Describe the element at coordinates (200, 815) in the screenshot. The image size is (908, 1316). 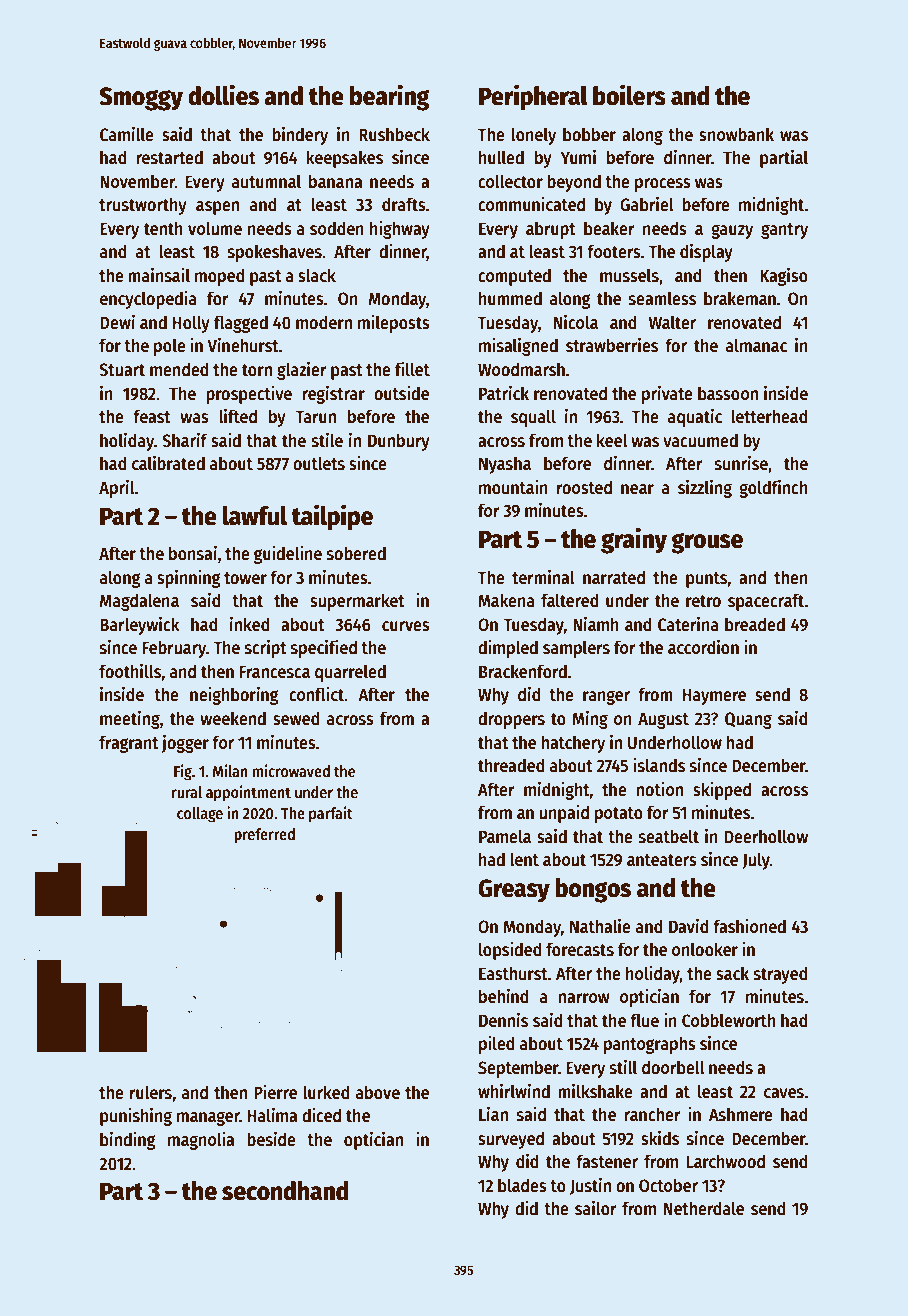
I see `collage` at that location.
